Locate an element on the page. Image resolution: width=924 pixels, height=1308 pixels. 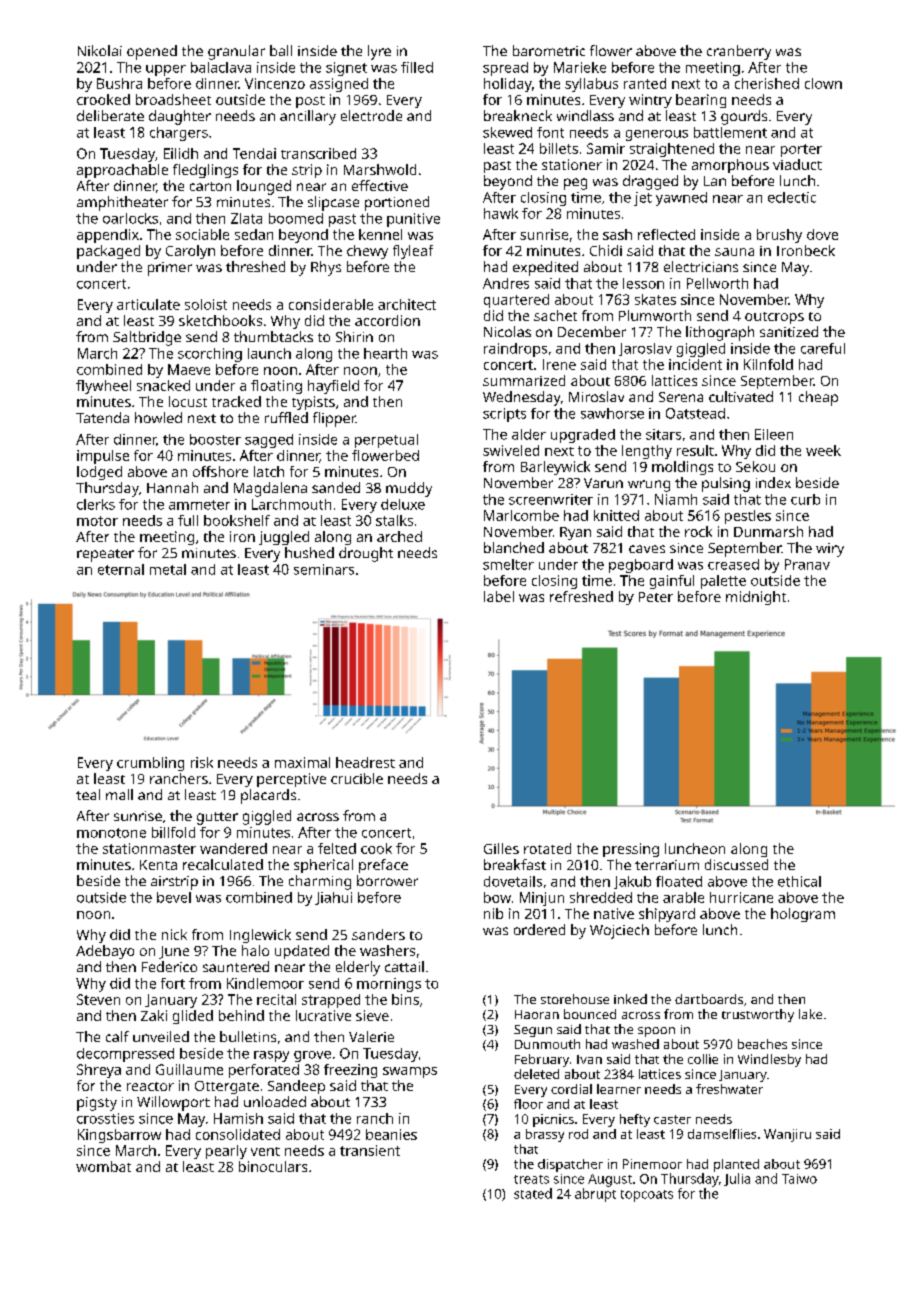
cranberry is located at coordinates (739, 52).
